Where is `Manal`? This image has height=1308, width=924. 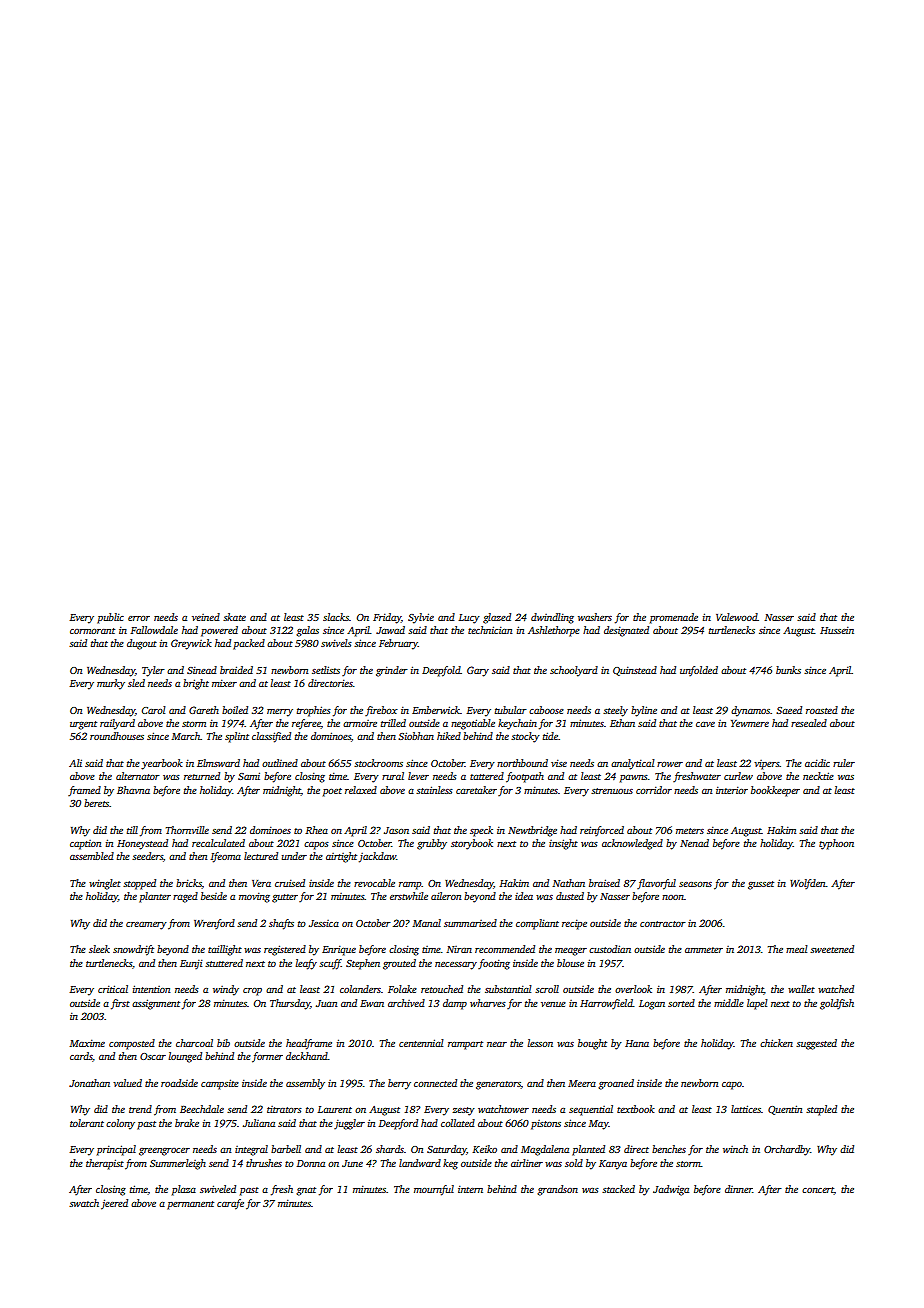 Manal is located at coordinates (427, 923).
